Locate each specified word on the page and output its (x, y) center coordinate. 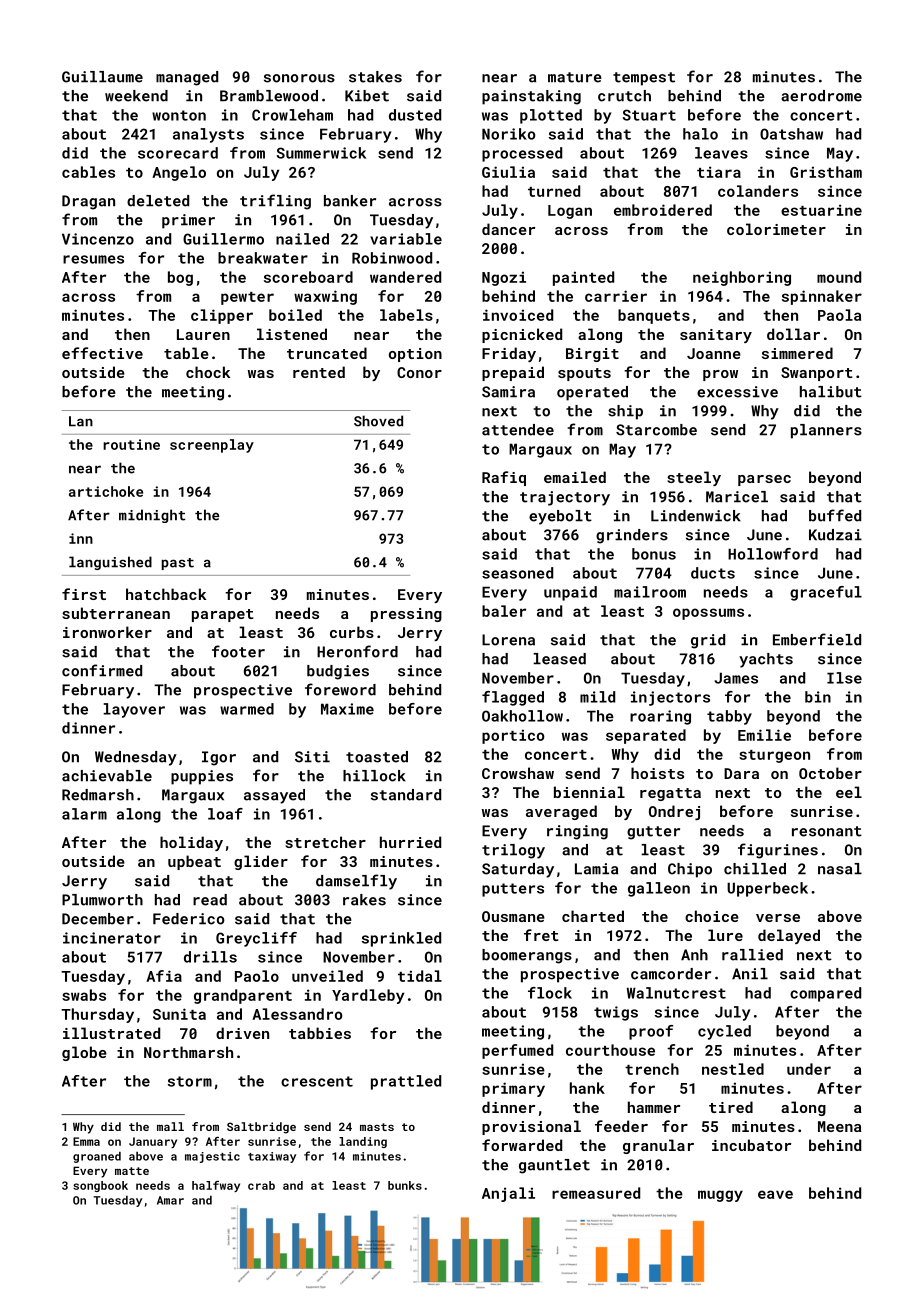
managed (187, 78)
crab (261, 1185)
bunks (405, 1185)
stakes (375, 77)
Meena (840, 1126)
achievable (107, 776)
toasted (377, 757)
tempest (644, 79)
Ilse (844, 678)
